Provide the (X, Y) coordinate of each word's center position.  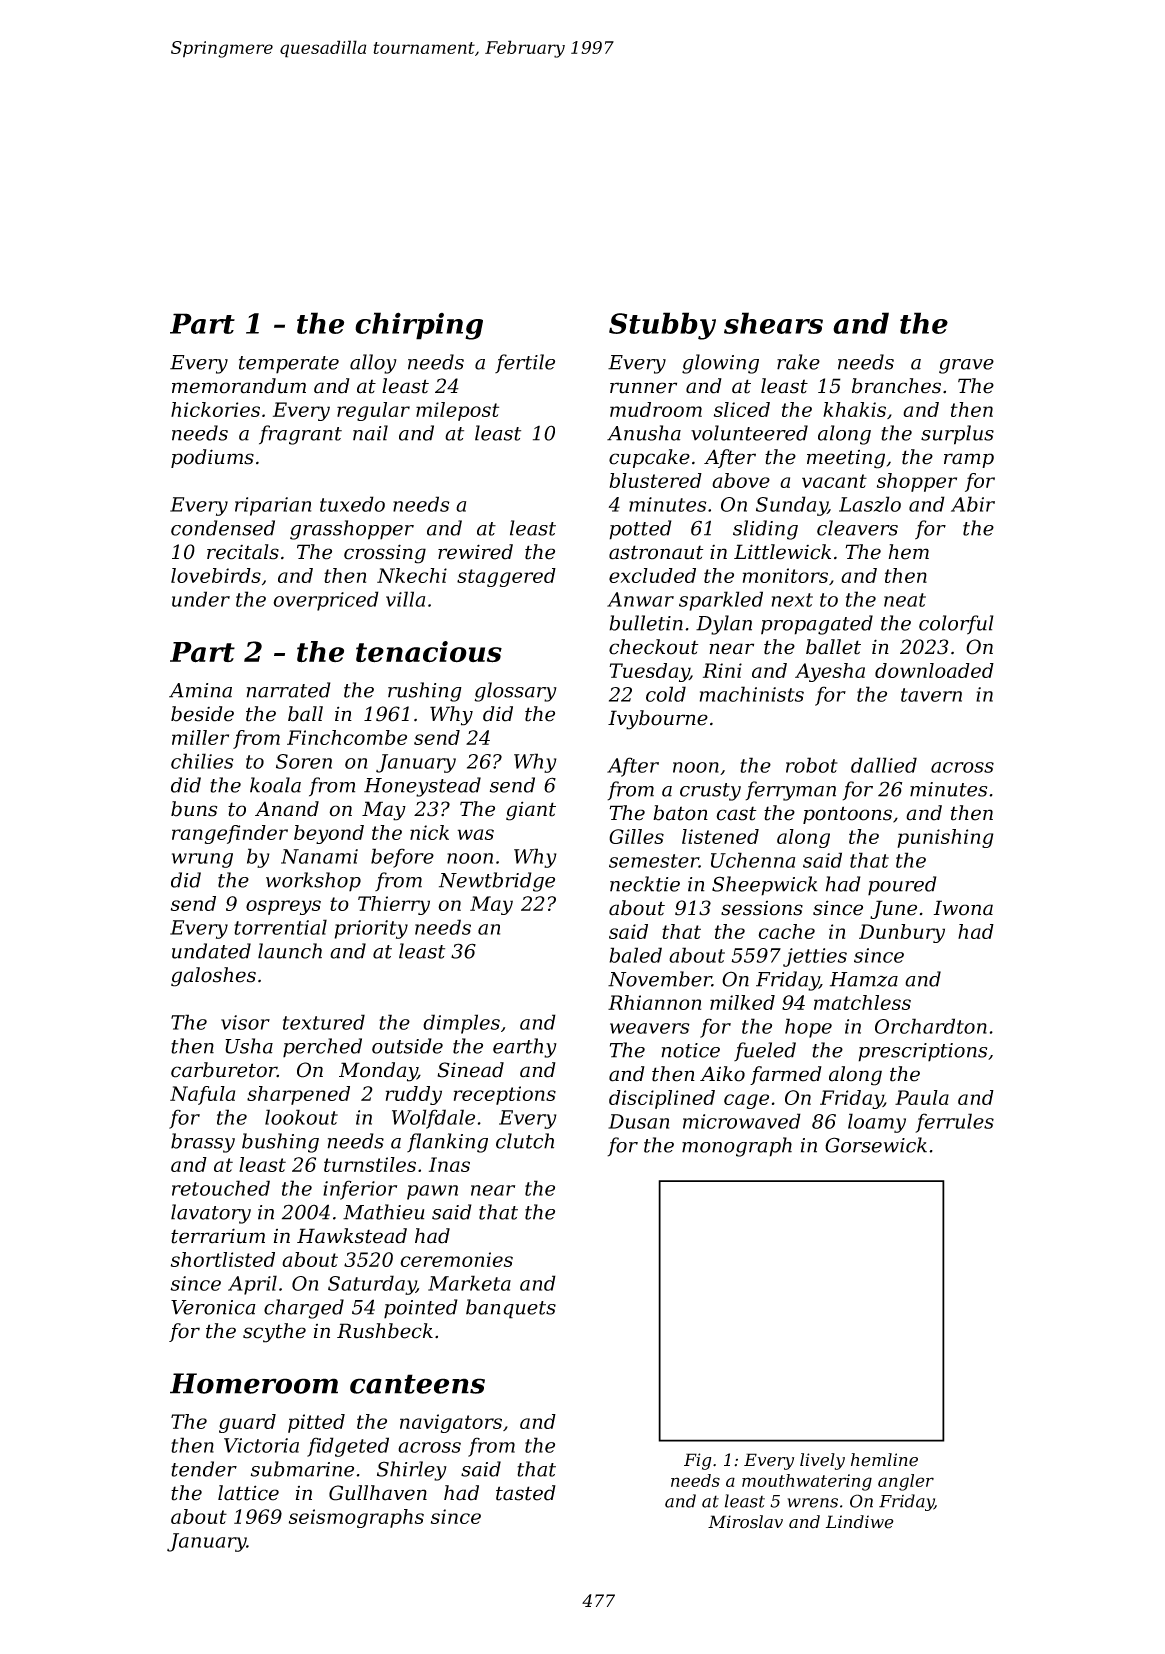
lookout (301, 1117)
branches (896, 386)
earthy (525, 1048)
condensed (223, 528)
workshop (313, 882)
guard (247, 1423)
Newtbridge (497, 882)
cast (736, 813)
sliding (765, 530)
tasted (526, 1493)
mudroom (656, 409)
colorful (956, 625)
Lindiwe (860, 1522)
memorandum (239, 386)
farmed (786, 1075)
